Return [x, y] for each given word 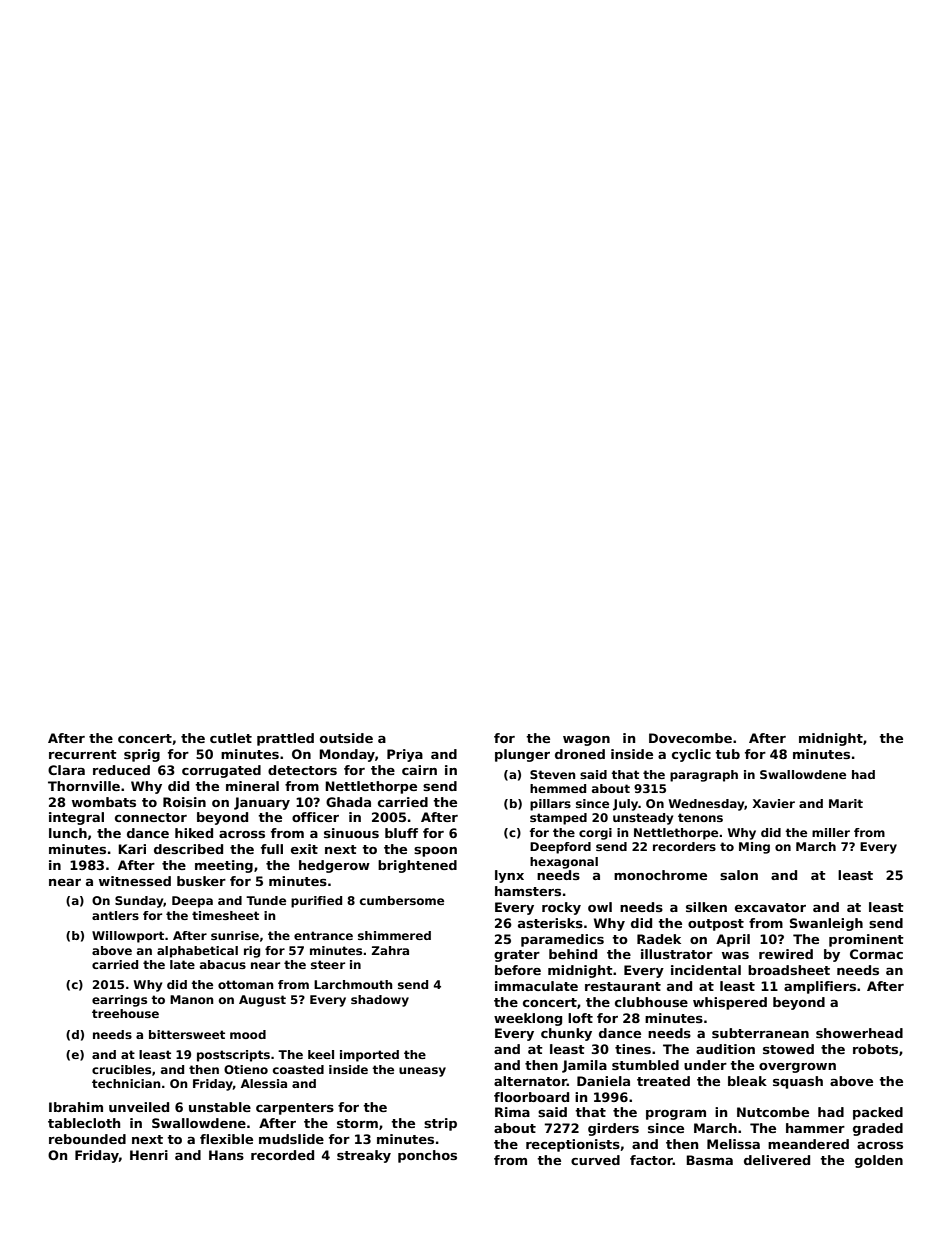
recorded [282, 1155]
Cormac [876, 954]
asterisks [550, 923]
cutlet [231, 738]
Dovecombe [690, 738]
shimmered [394, 935]
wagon [586, 741]
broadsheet [789, 970]
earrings [119, 1001]
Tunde [266, 900]
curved [595, 1160]
